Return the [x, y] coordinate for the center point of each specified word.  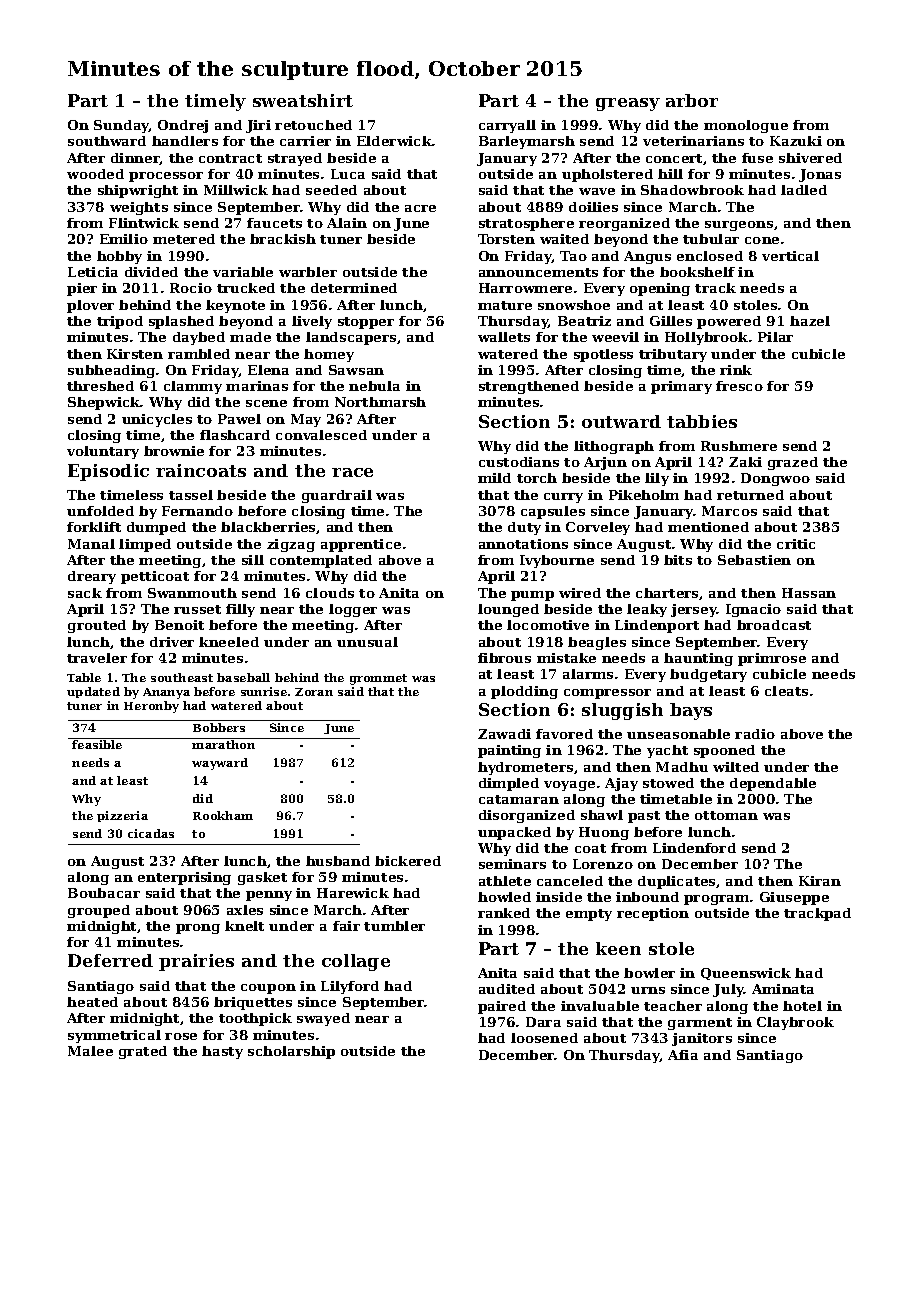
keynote [235, 306]
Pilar [775, 337]
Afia [683, 1055]
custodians [519, 462]
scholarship [291, 1052]
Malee [90, 1051]
